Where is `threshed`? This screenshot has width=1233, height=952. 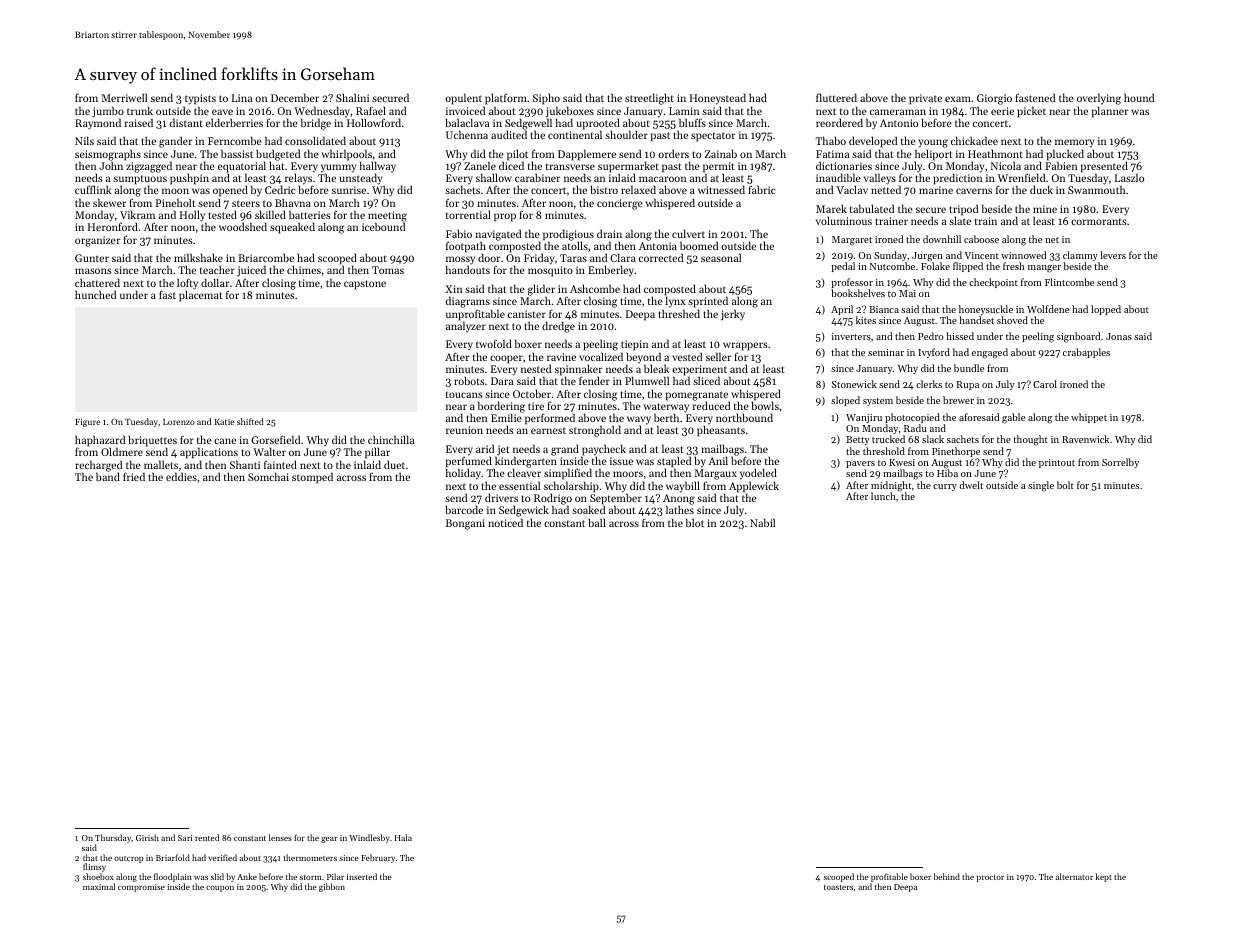 threshed is located at coordinates (679, 313).
